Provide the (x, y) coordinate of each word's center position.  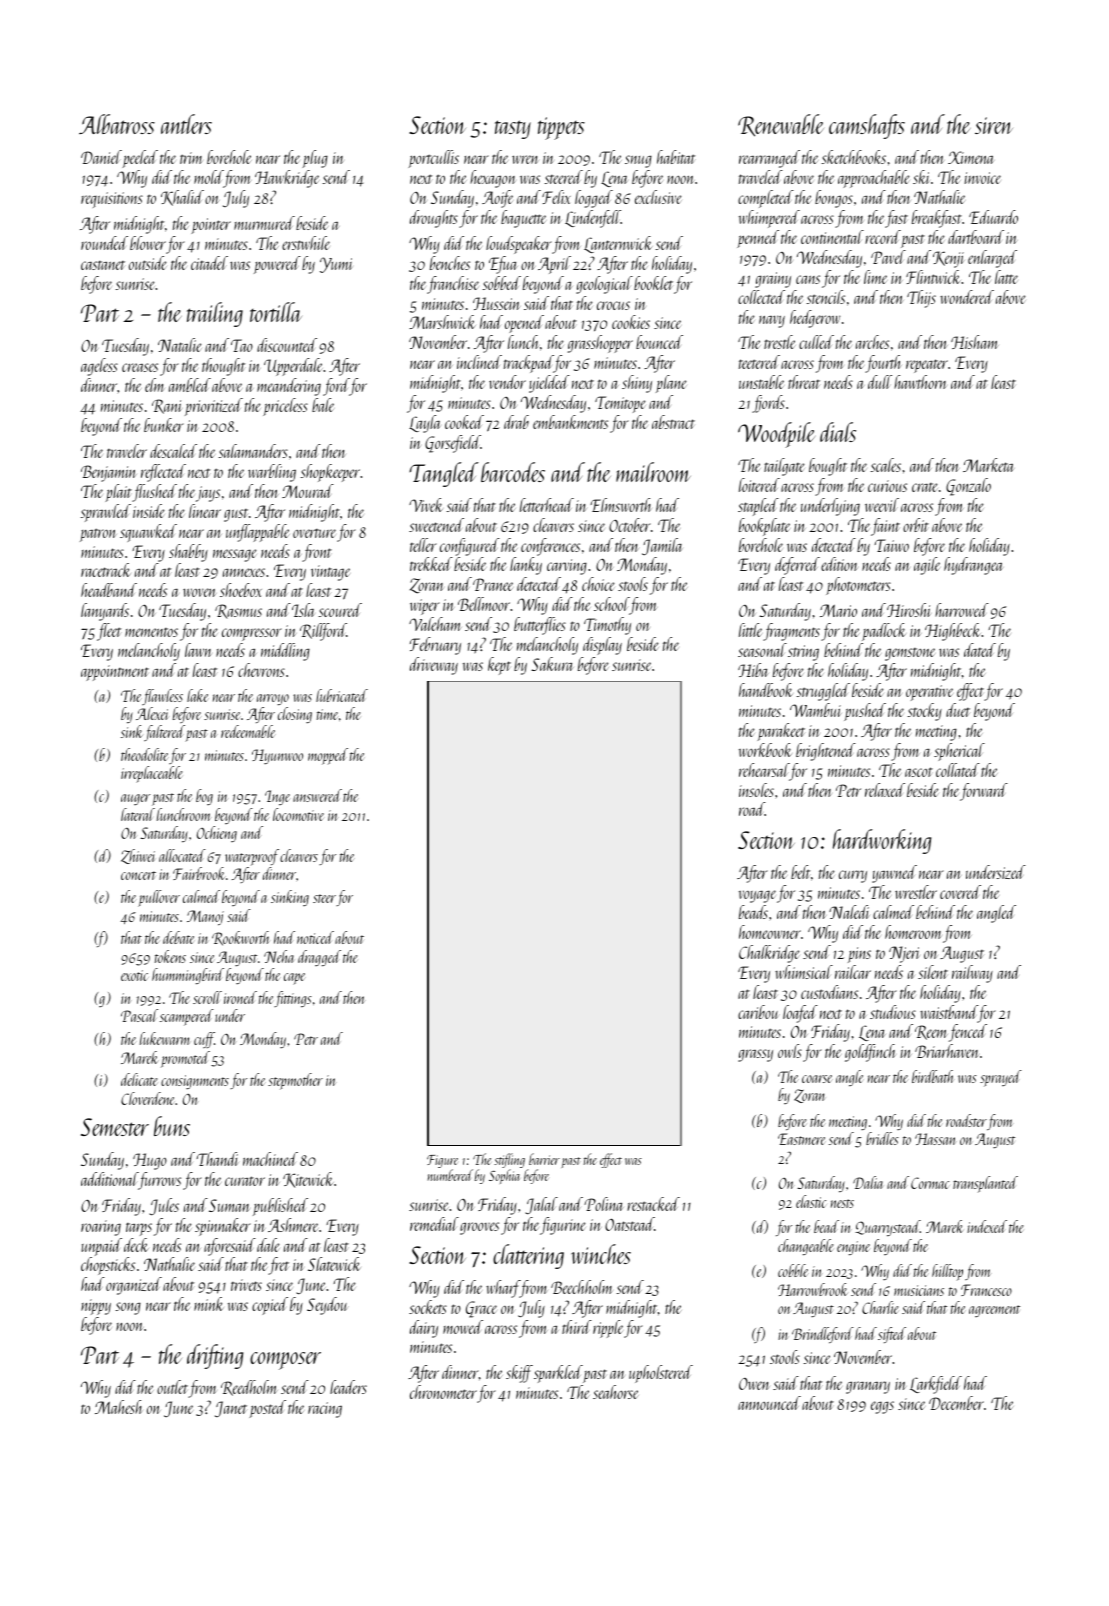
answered (317, 795)
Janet (231, 1409)
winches (601, 1254)
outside (148, 263)
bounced (659, 342)
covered (960, 892)
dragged (319, 958)
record (883, 237)
